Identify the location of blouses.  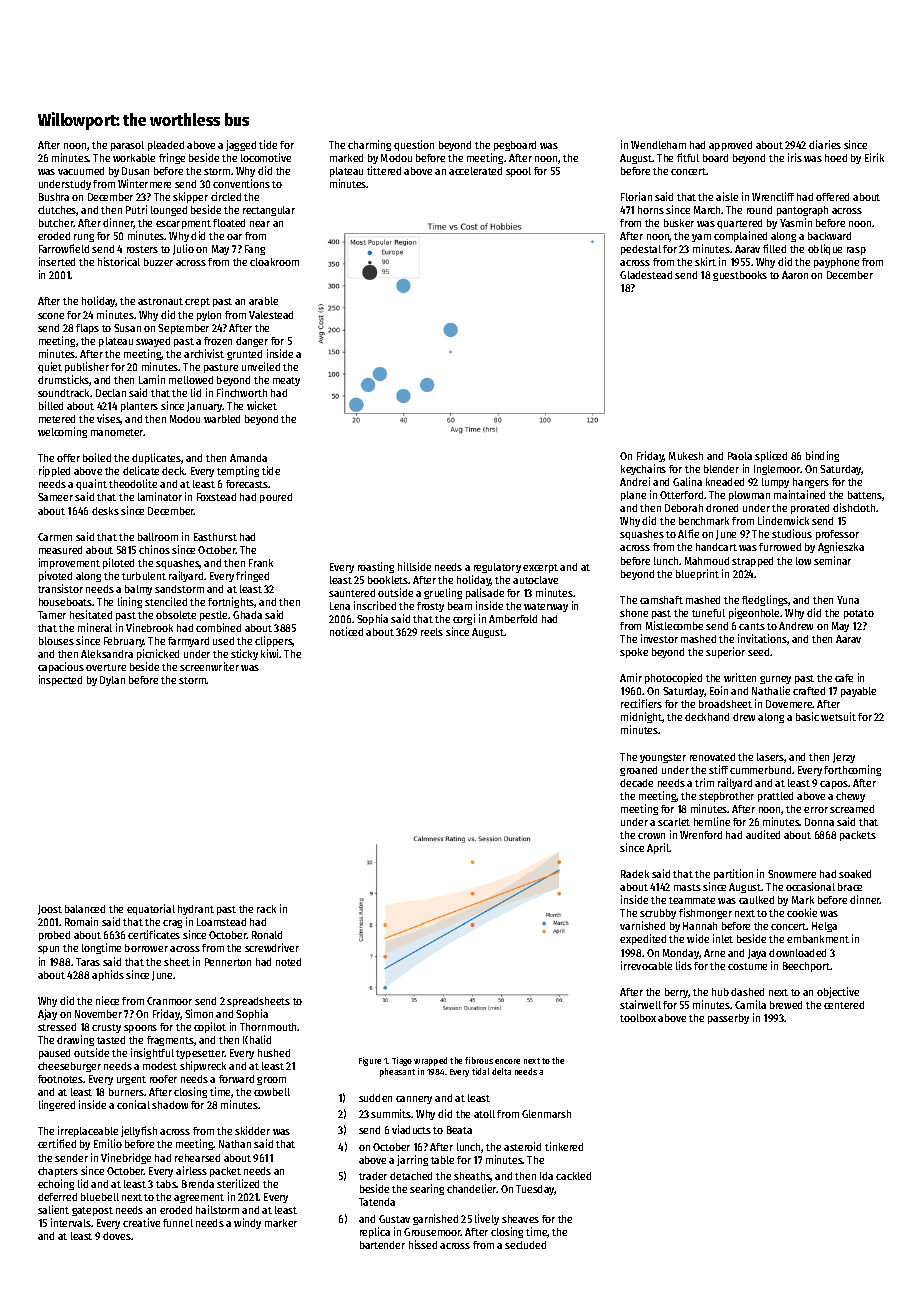
(56, 641).
